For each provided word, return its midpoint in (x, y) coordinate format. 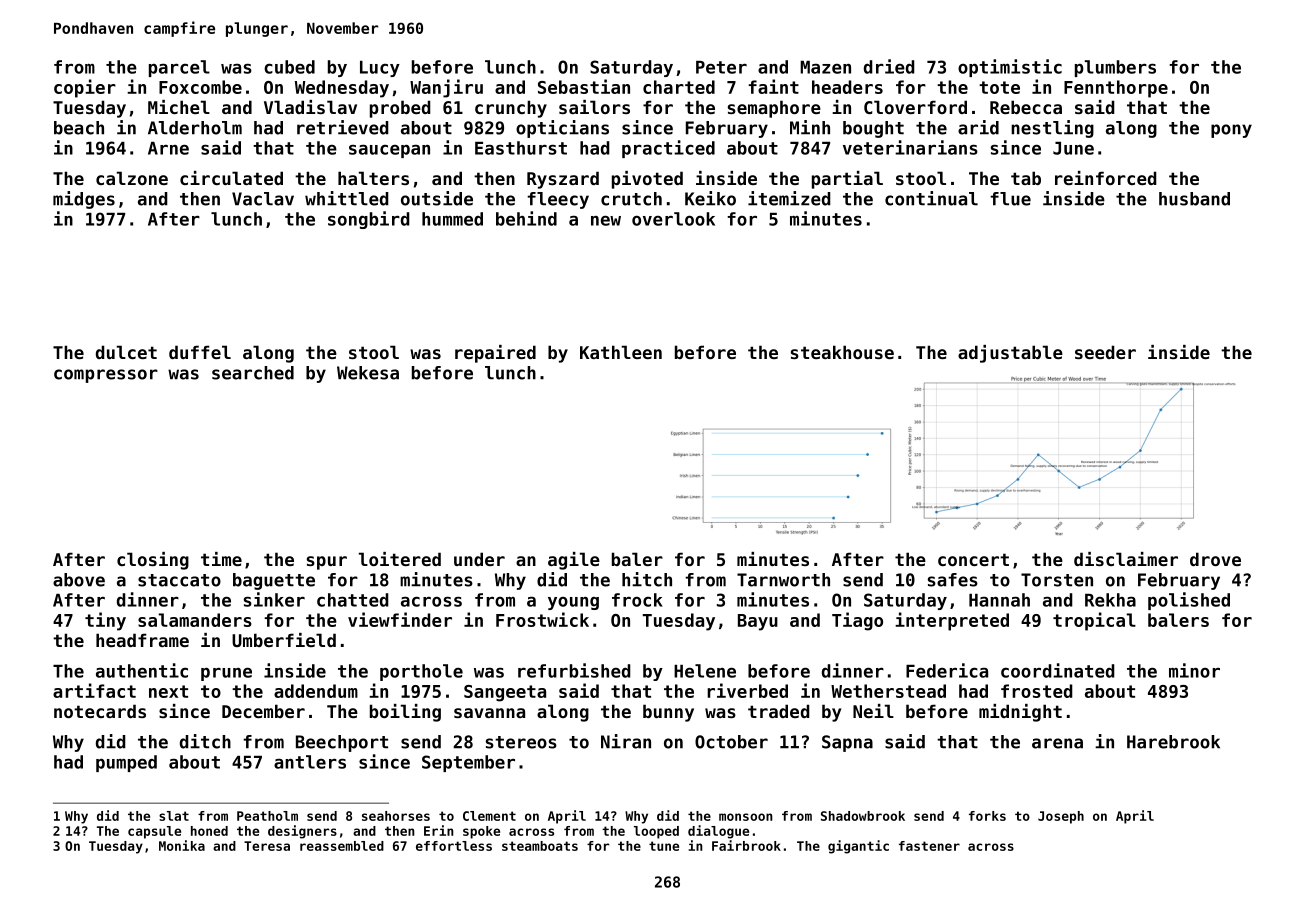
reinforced (1106, 178)
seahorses (396, 816)
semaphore (774, 109)
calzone (132, 178)
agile (574, 561)
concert (973, 559)
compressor (106, 376)
